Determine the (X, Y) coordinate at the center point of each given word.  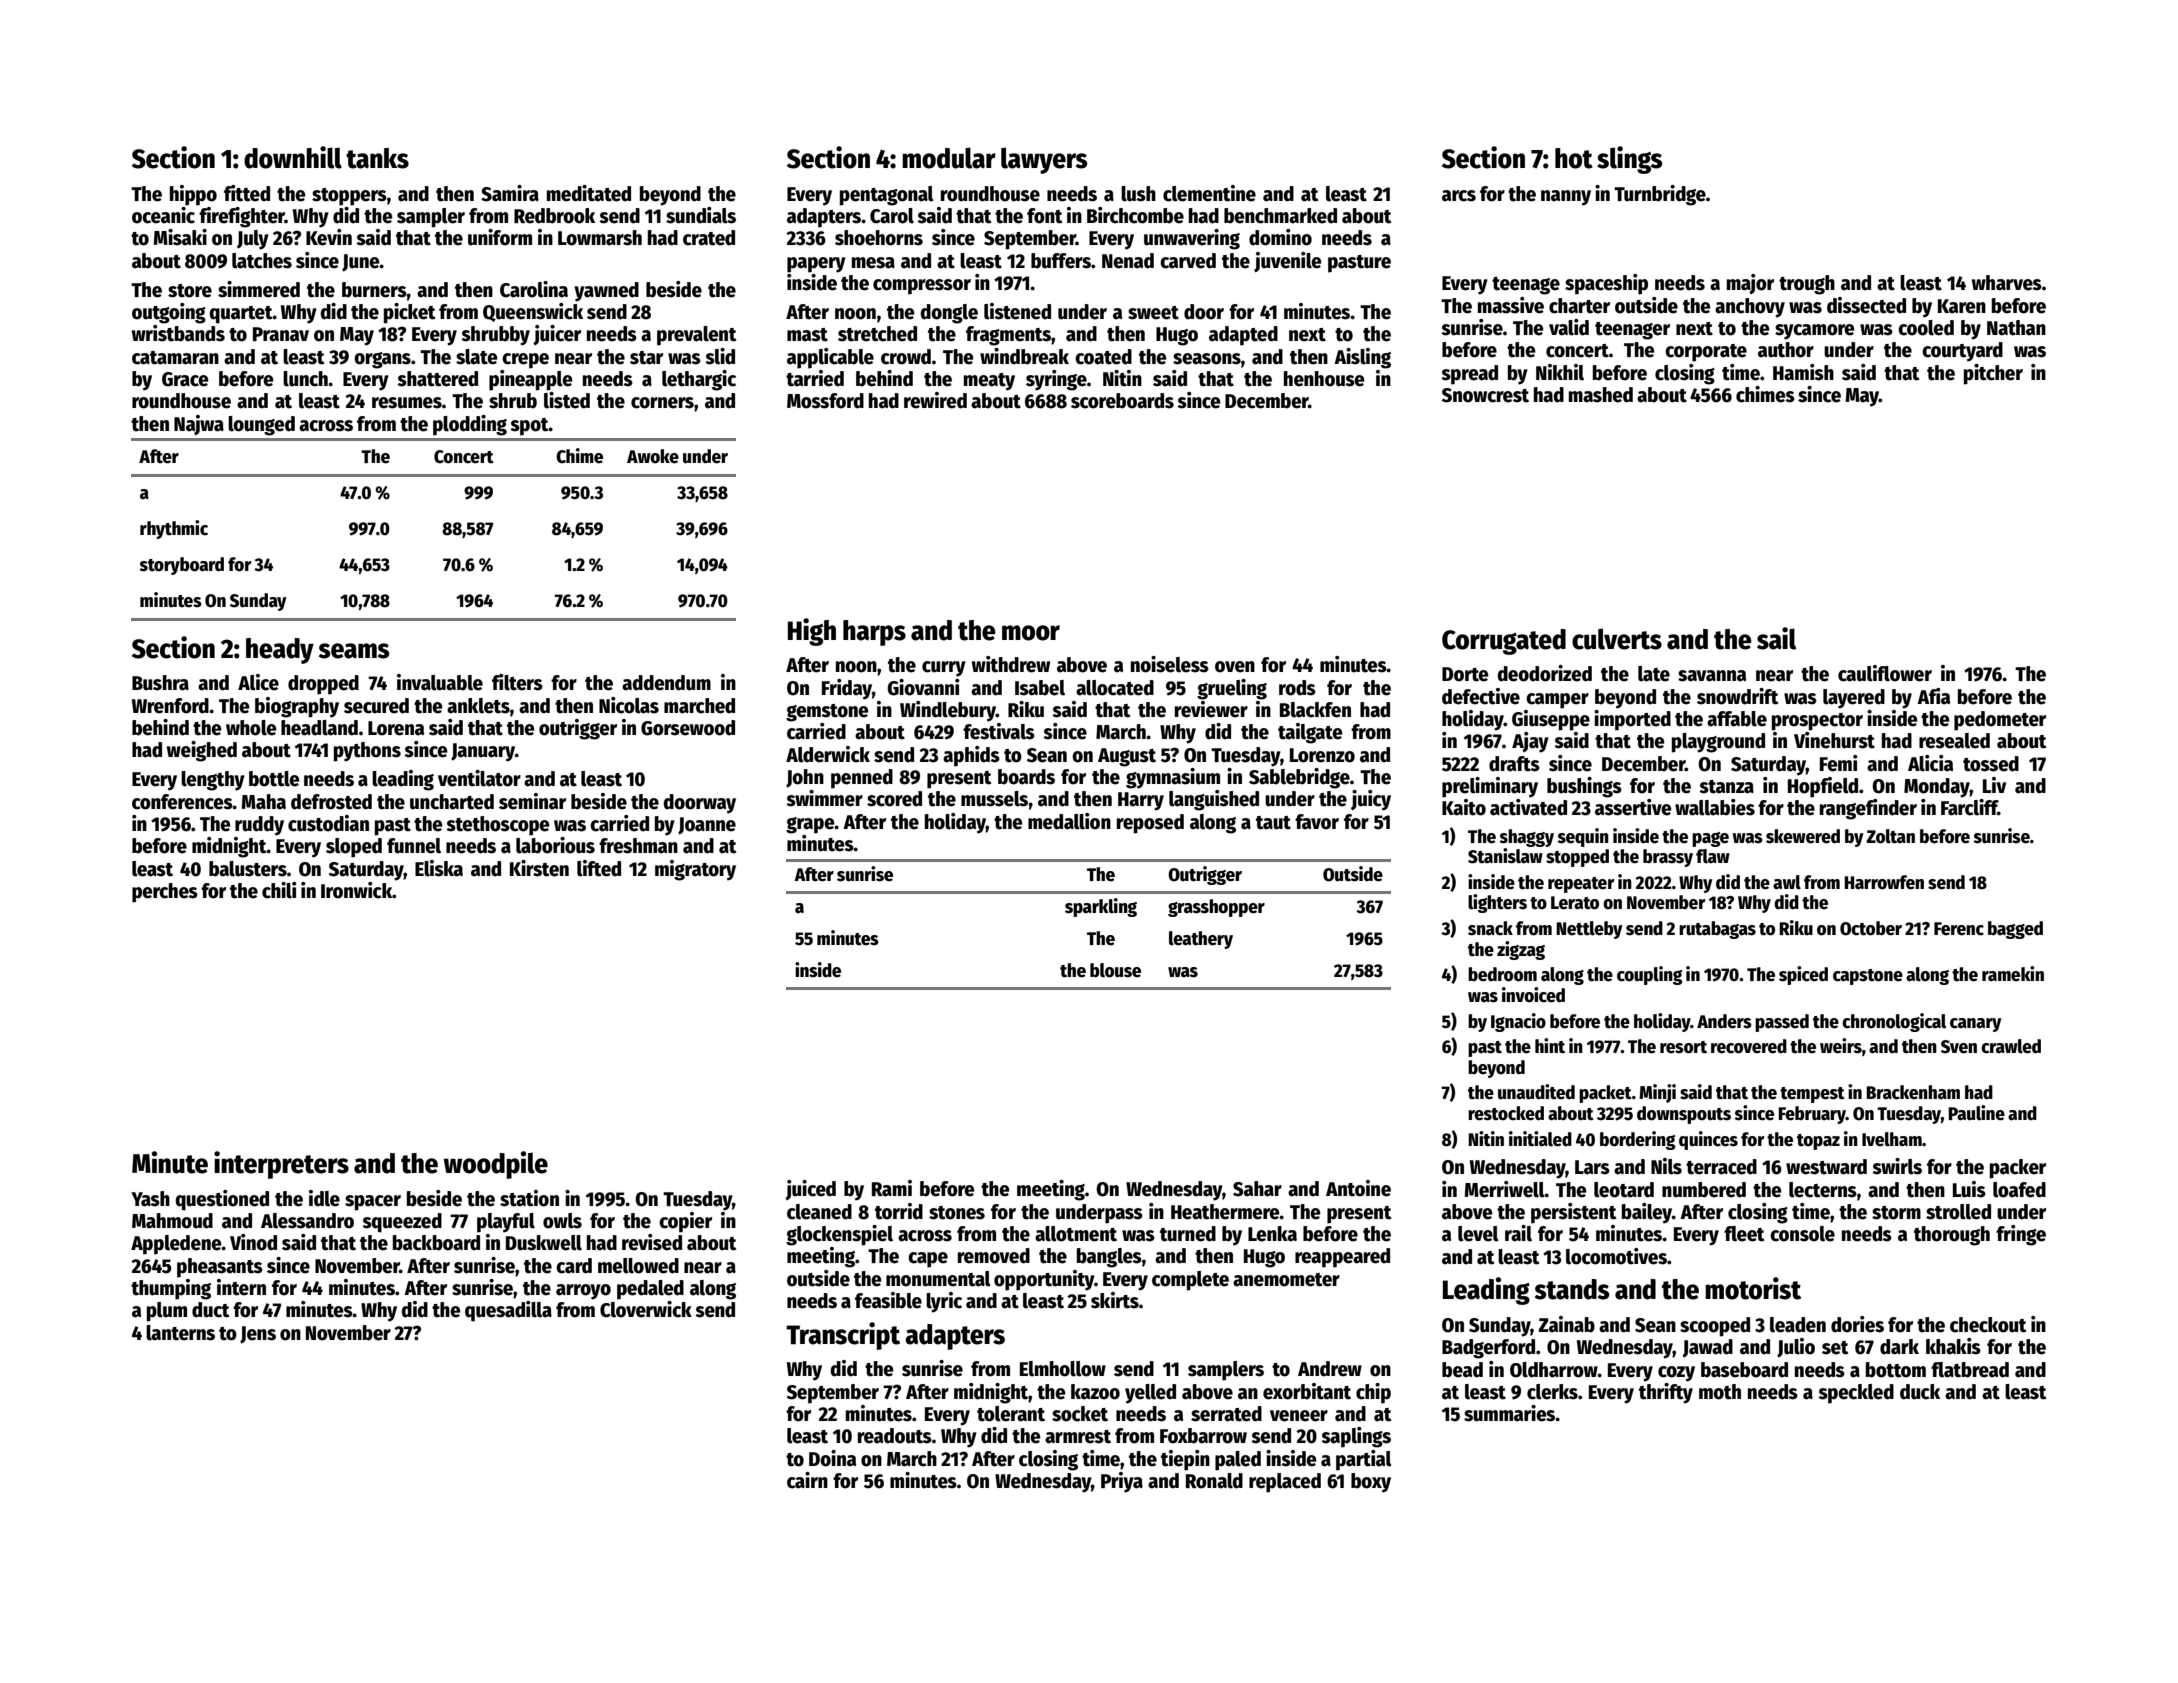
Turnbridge (1660, 195)
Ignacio (1518, 1022)
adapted (1243, 336)
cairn (807, 1480)
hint (1550, 1046)
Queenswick (533, 312)
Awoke (653, 456)
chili (279, 890)
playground (1718, 743)
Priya (1122, 1482)
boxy (1371, 1483)
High (812, 632)
